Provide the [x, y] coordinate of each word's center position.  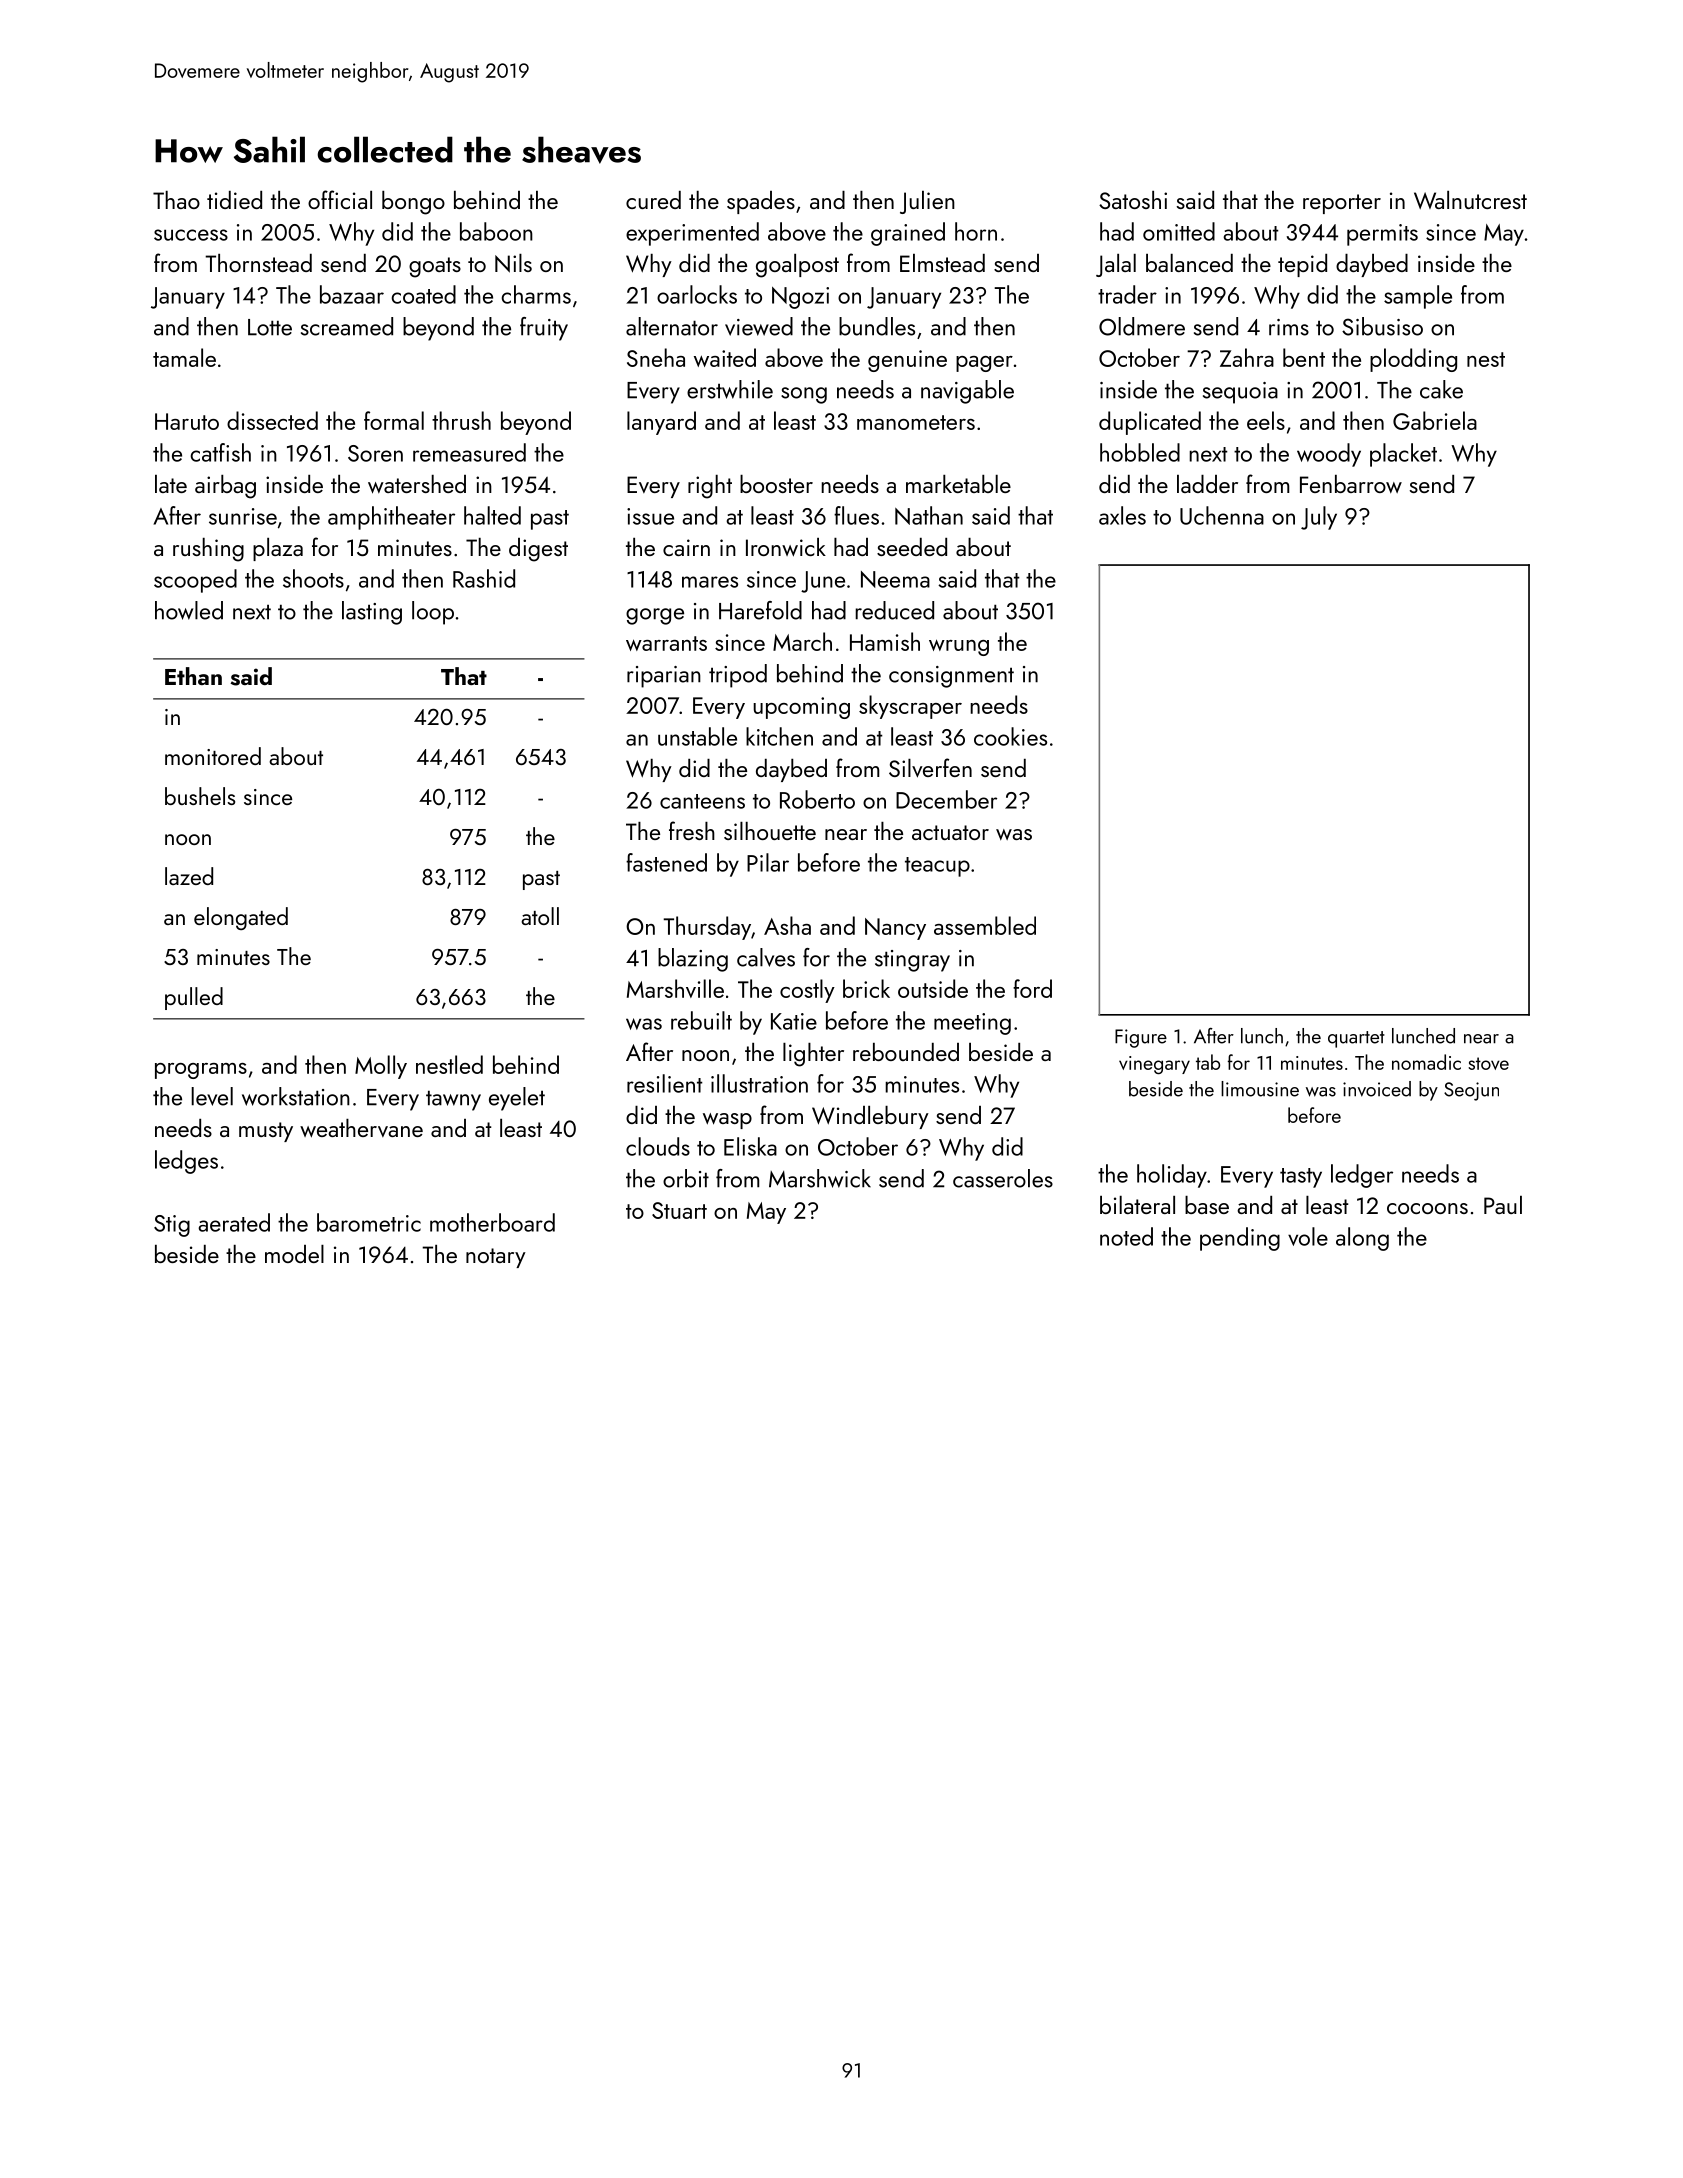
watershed [417, 484]
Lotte [270, 327]
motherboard [492, 1222]
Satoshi [1133, 200]
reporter [1342, 204]
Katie [794, 1021]
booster [776, 484]
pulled [194, 998]
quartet [1356, 1039]
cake [1441, 389]
